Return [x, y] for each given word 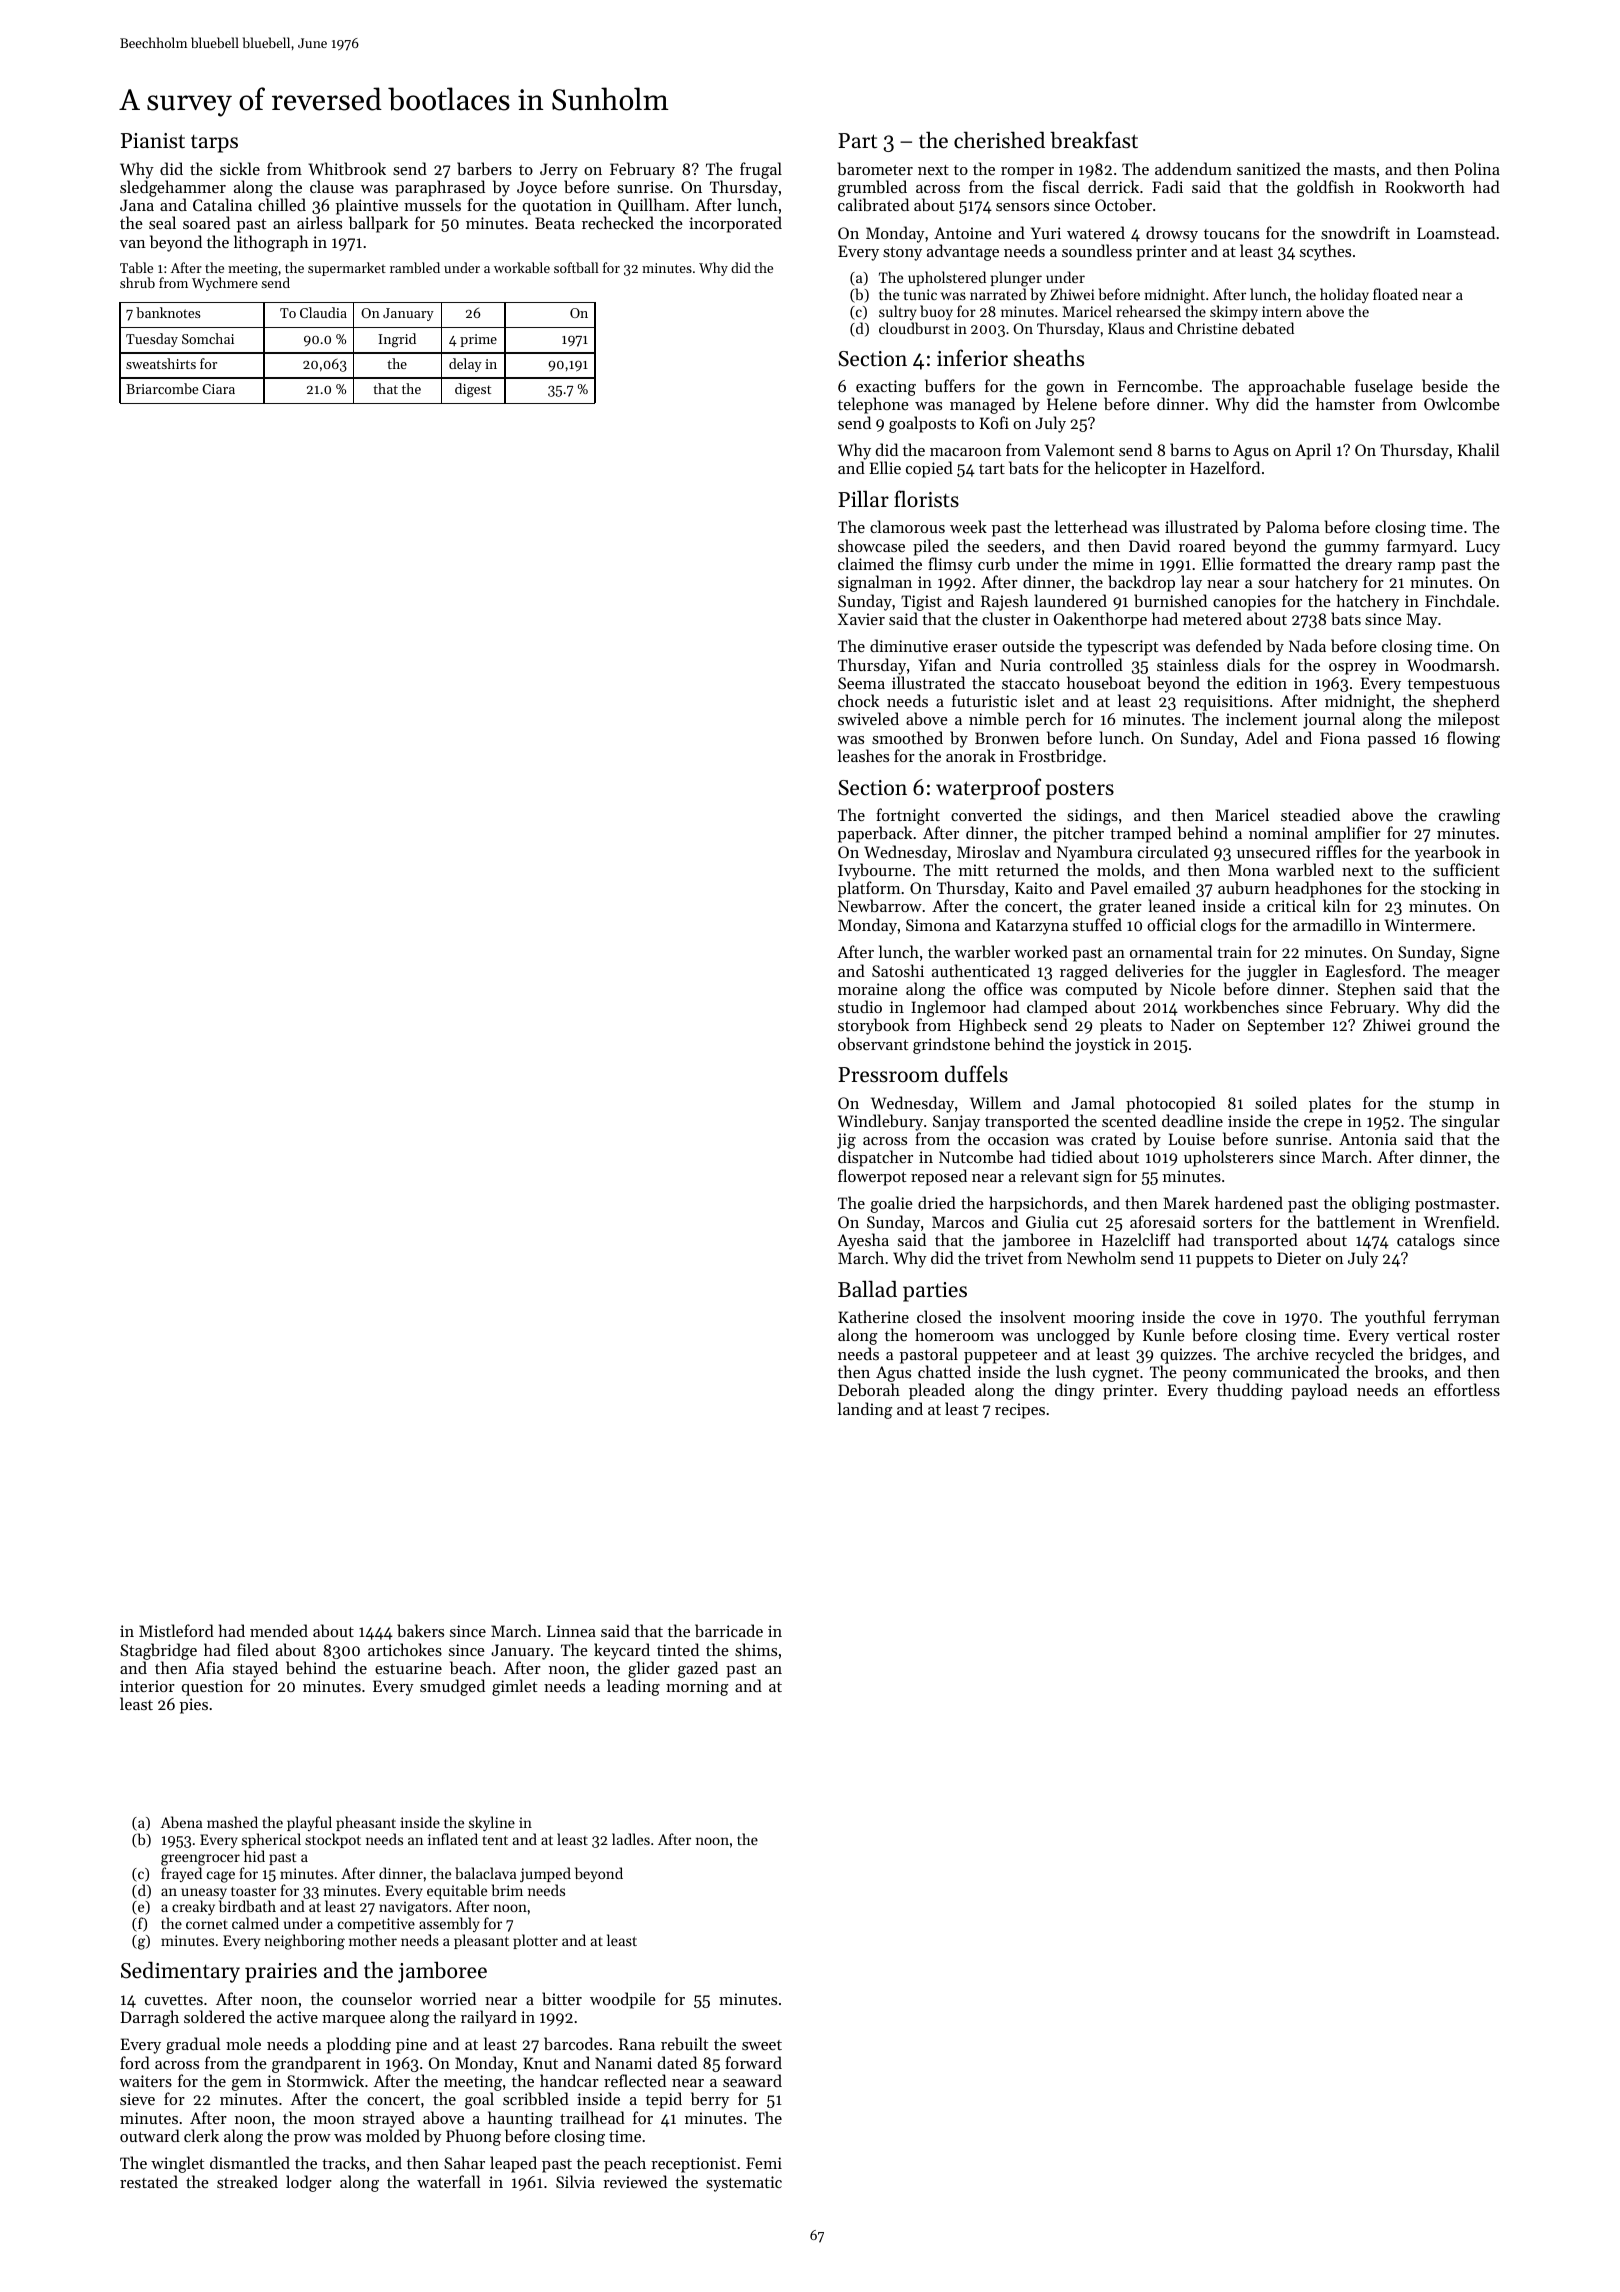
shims [756, 1649]
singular [1471, 1122]
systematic [744, 2184]
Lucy [1483, 548]
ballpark [378, 224]
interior [147, 1686]
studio [860, 1006]
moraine [868, 989]
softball [576, 267]
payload [1319, 1391]
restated [149, 2181]
